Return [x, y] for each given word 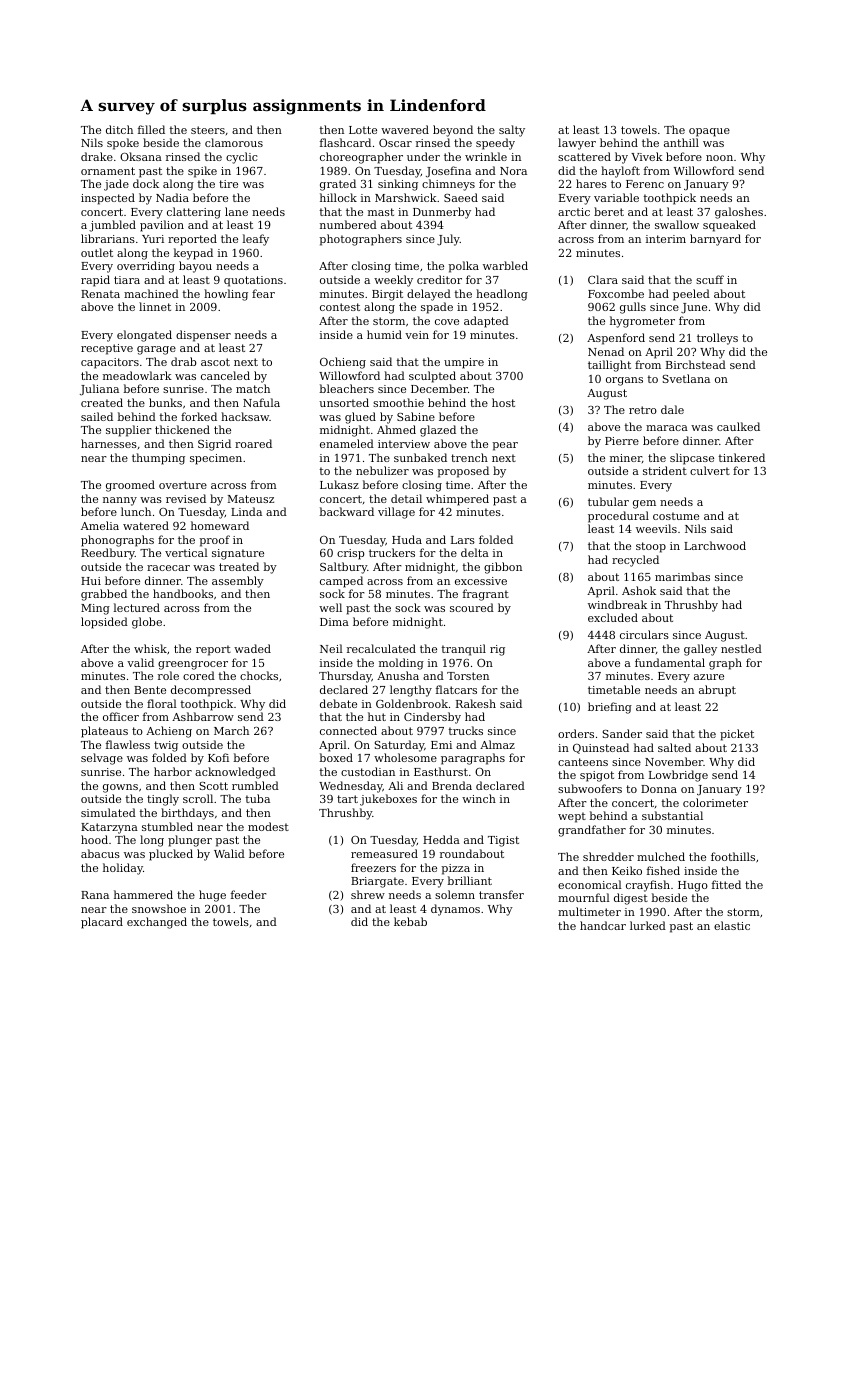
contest [340, 307]
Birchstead [696, 364]
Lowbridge [678, 776]
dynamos [455, 910]
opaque [709, 132]
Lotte [363, 130]
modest [268, 826]
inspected [108, 199]
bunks [165, 402]
